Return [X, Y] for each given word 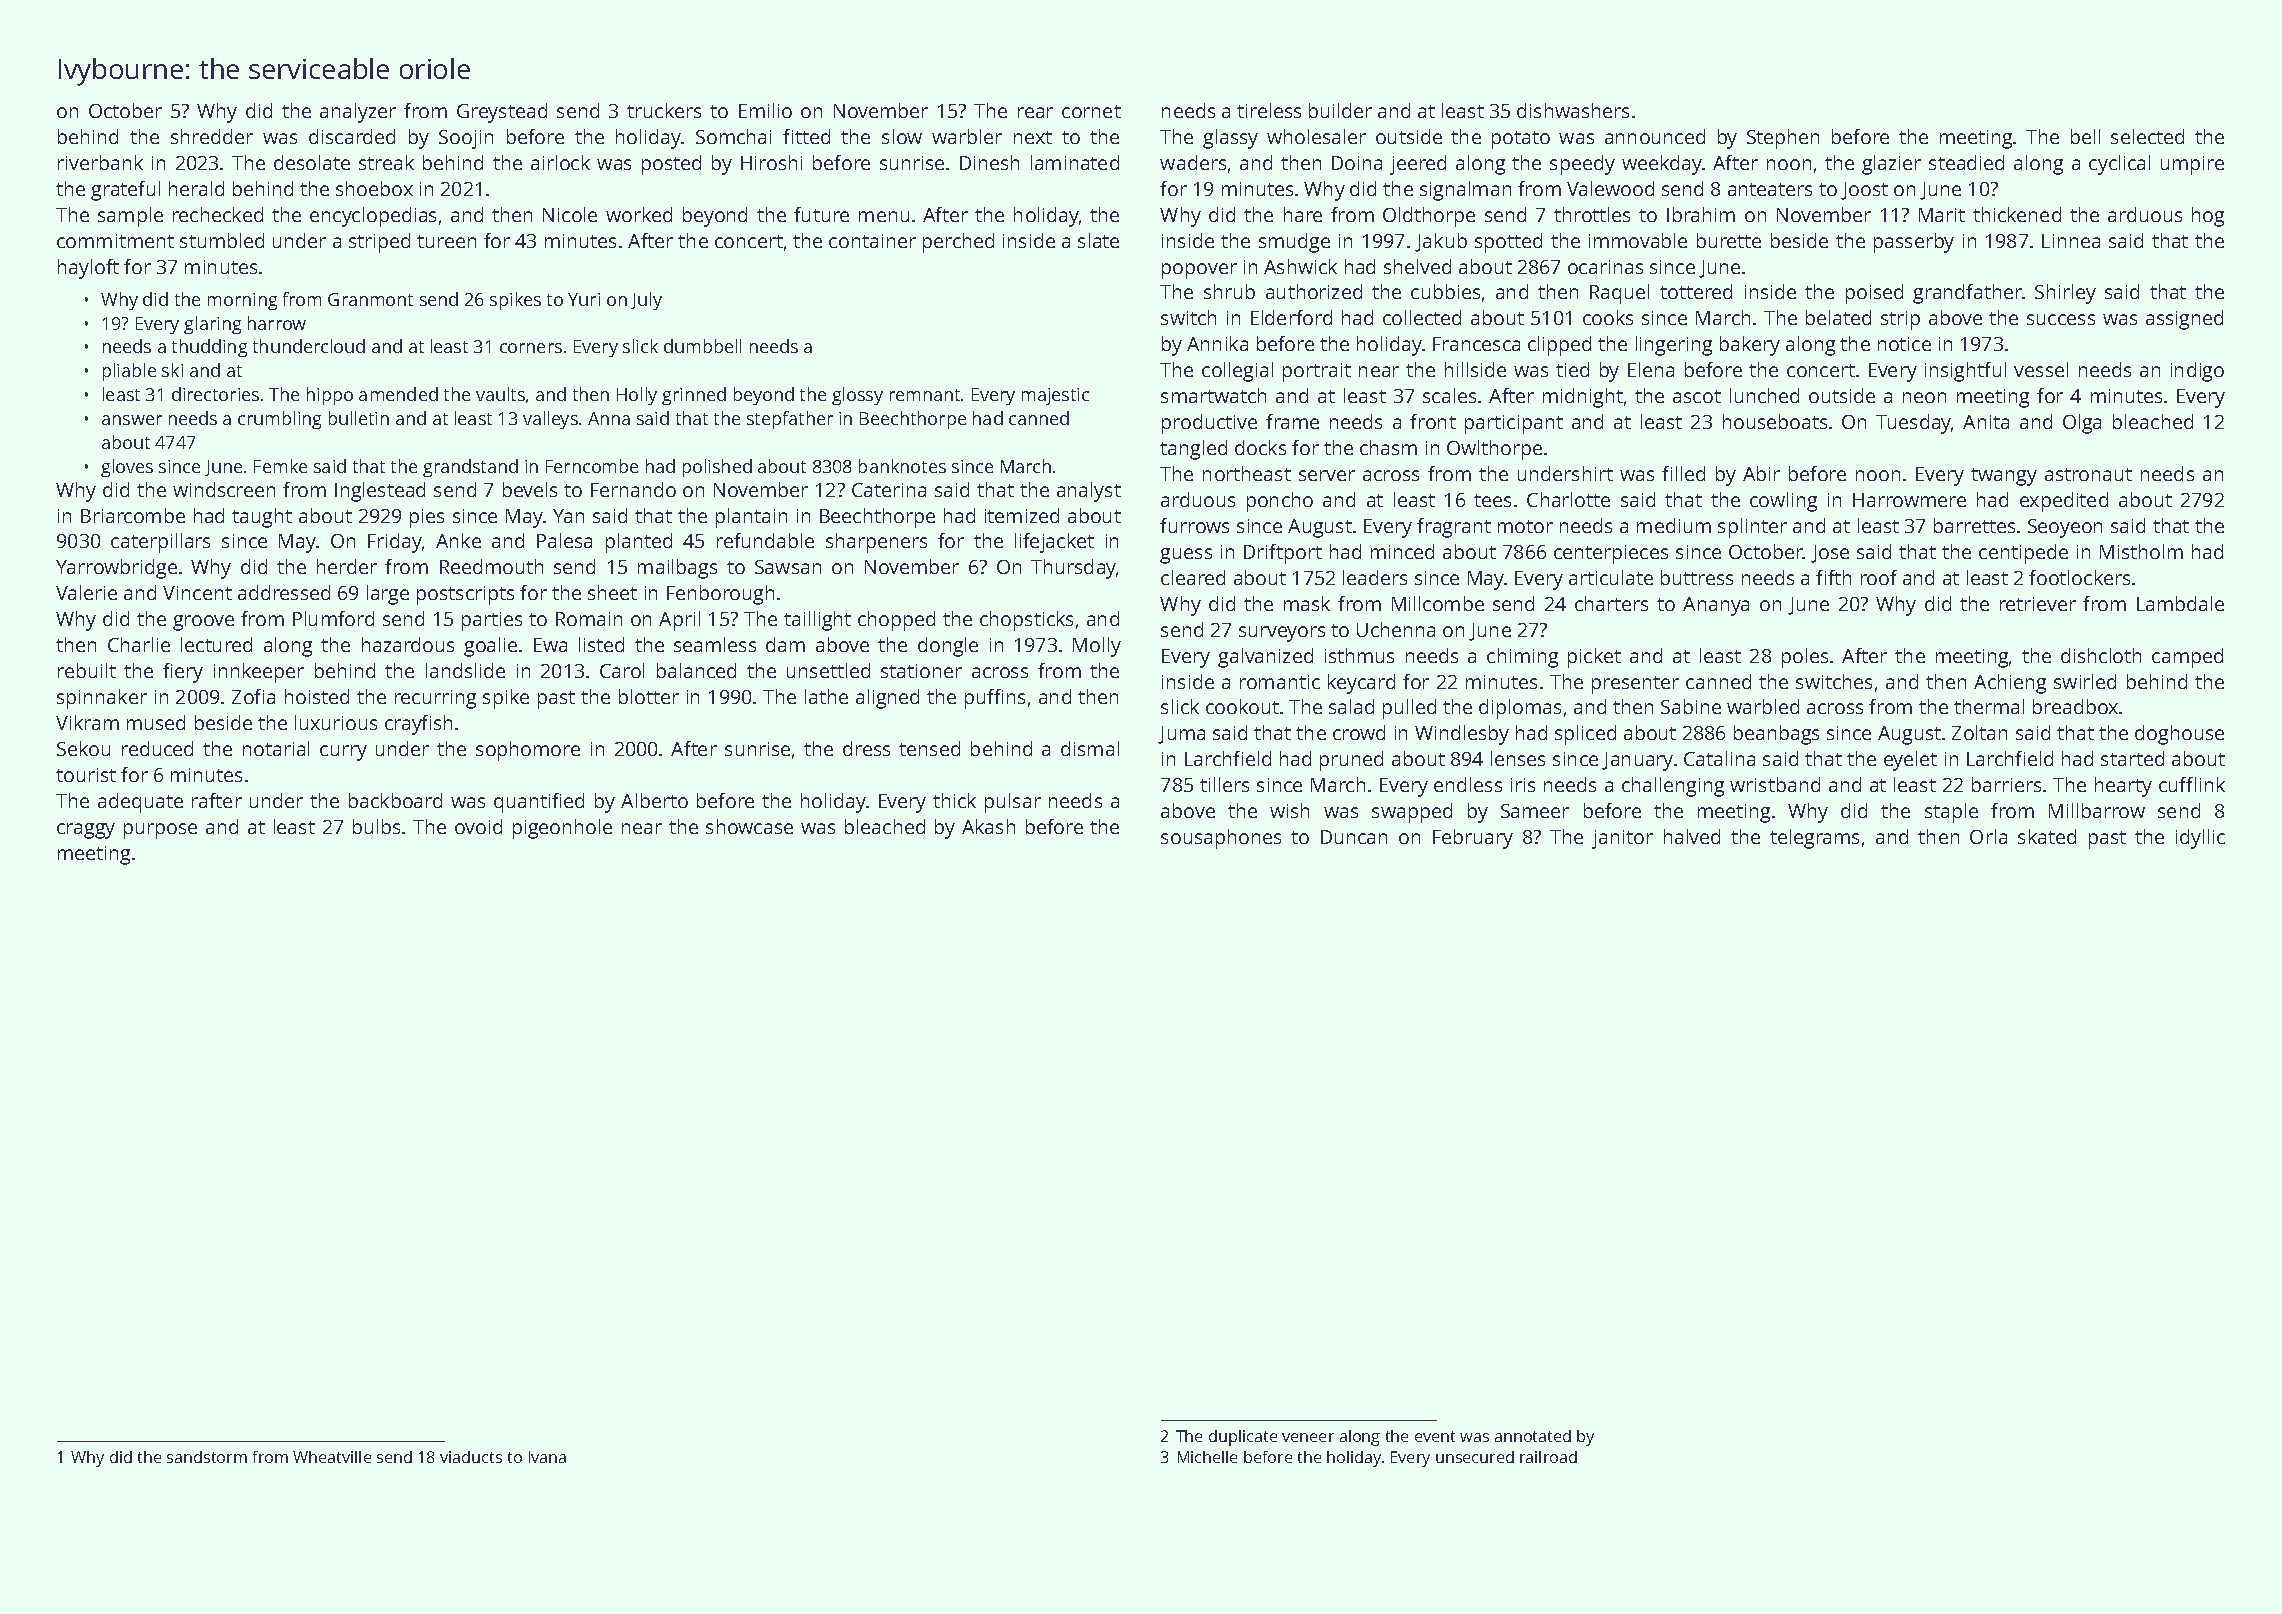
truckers [664, 110]
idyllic [2200, 839]
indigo [2197, 372]
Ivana [547, 1457]
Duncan [1354, 837]
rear [1035, 112]
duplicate [1243, 1438]
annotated [1533, 1436]
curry [343, 753]
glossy [857, 396]
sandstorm [207, 1457]
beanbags [1776, 735]
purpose [160, 831]
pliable [129, 372]
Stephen [1783, 139]
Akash [988, 826]
